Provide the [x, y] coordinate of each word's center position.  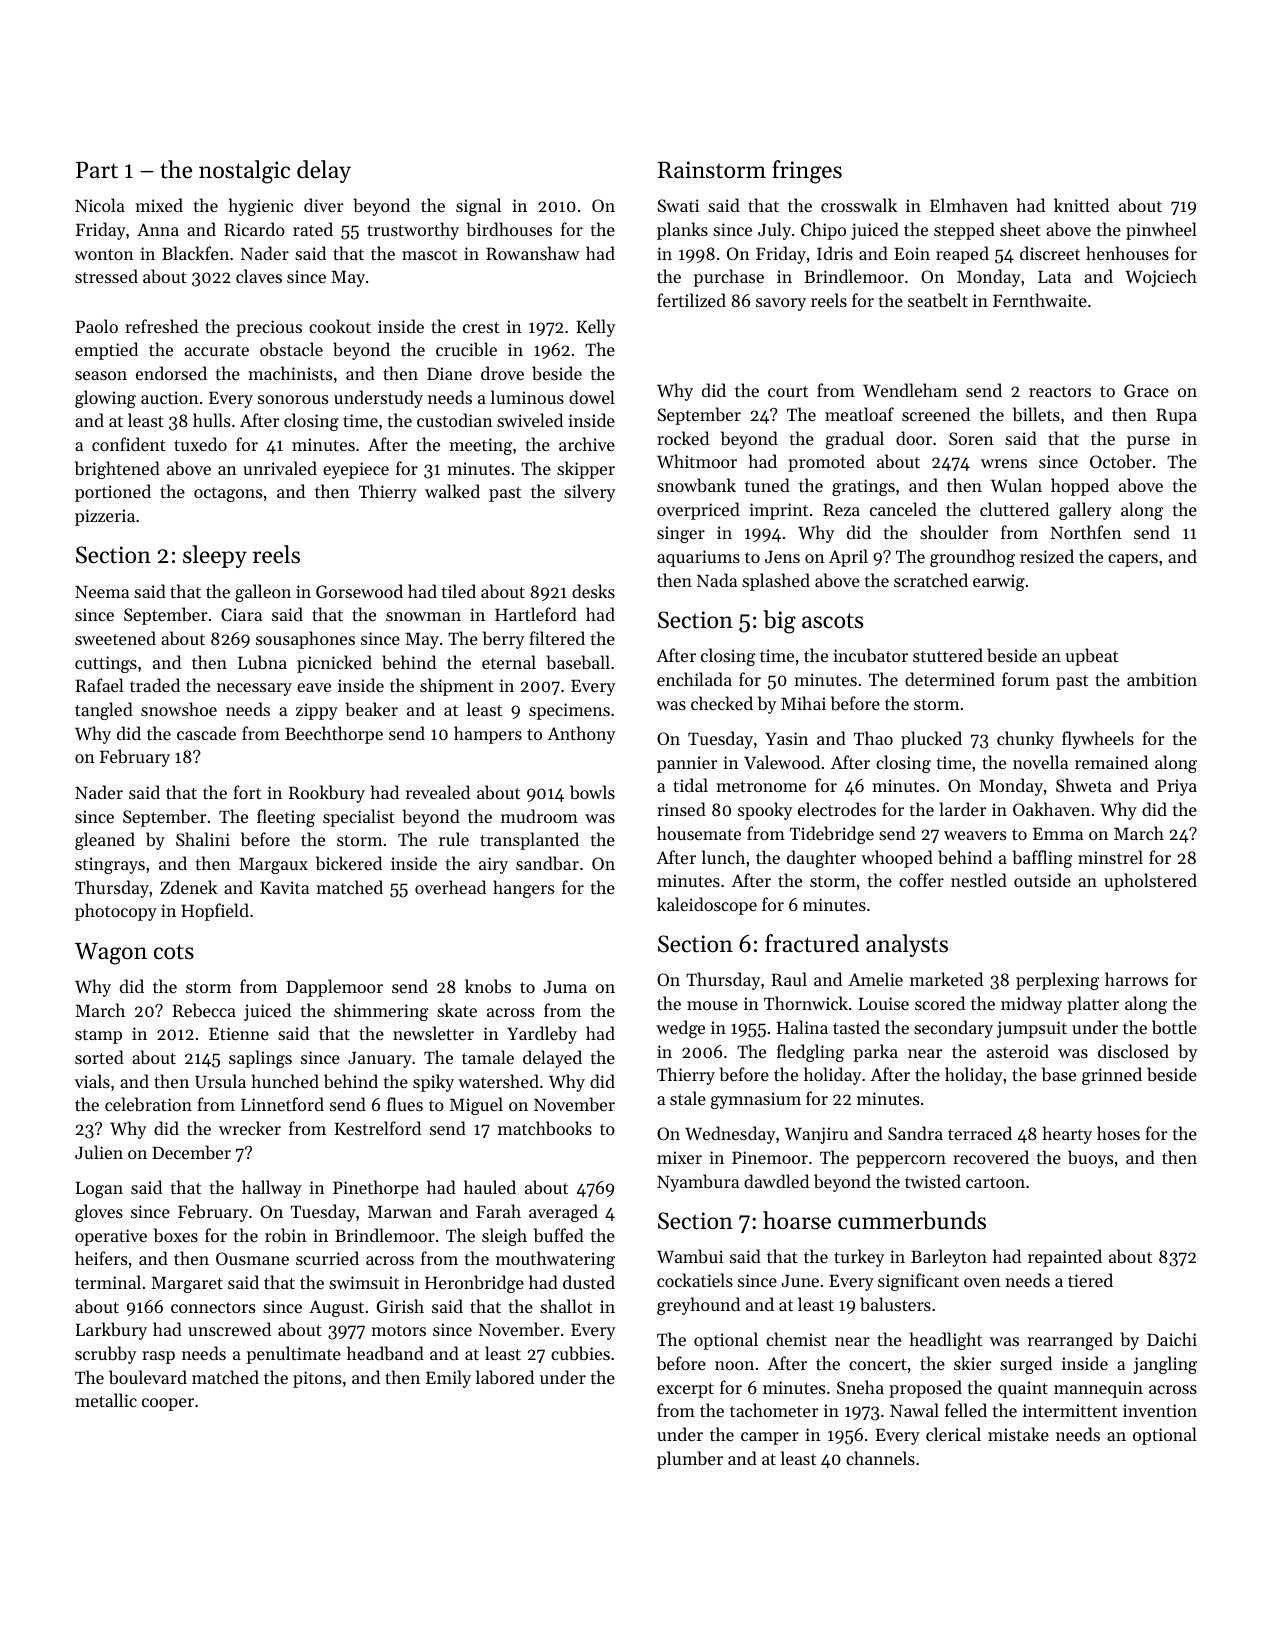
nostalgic [244, 172]
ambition [1162, 679]
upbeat [1091, 657]
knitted [1081, 205]
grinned [1112, 1076]
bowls [592, 792]
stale [688, 1098]
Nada [717, 580]
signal [478, 207]
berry [503, 640]
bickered [349, 863]
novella [1040, 762]
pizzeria [105, 517]
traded [155, 685]
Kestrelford [378, 1128]
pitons [317, 1379]
